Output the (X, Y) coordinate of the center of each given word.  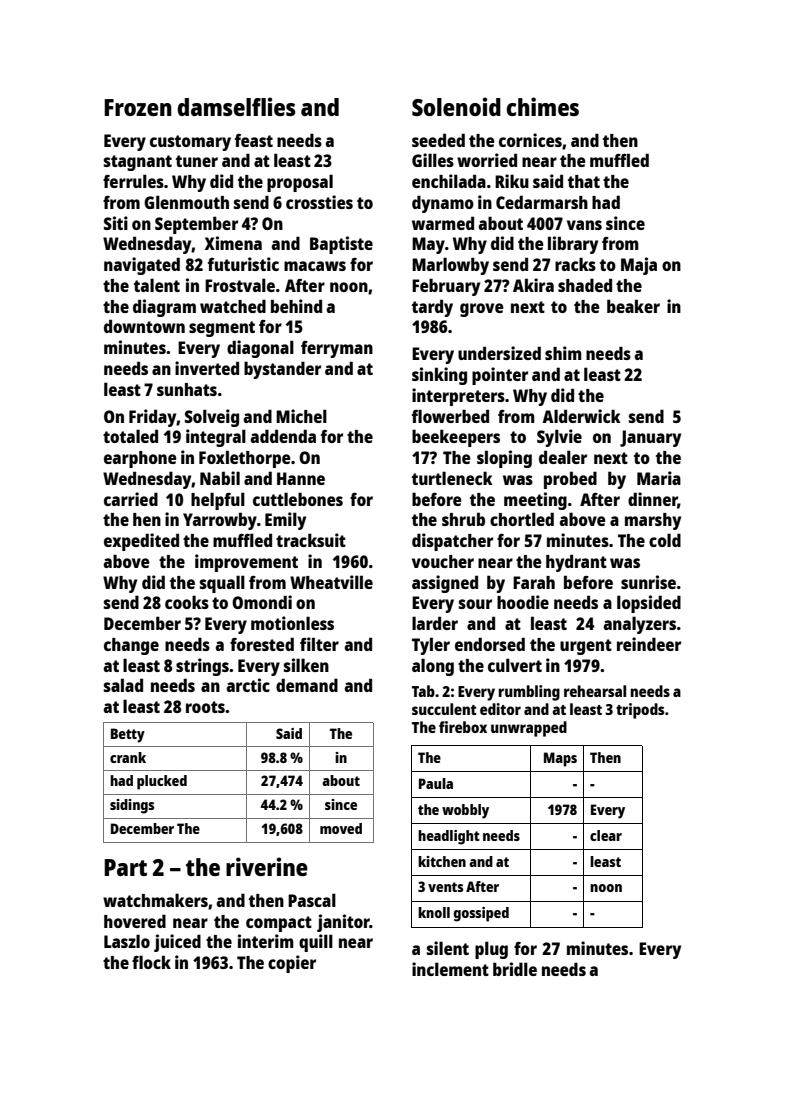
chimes (542, 106)
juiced (177, 943)
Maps (560, 759)
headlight (449, 837)
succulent (444, 709)
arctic (248, 685)
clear (606, 835)
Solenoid (456, 106)
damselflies (236, 106)
